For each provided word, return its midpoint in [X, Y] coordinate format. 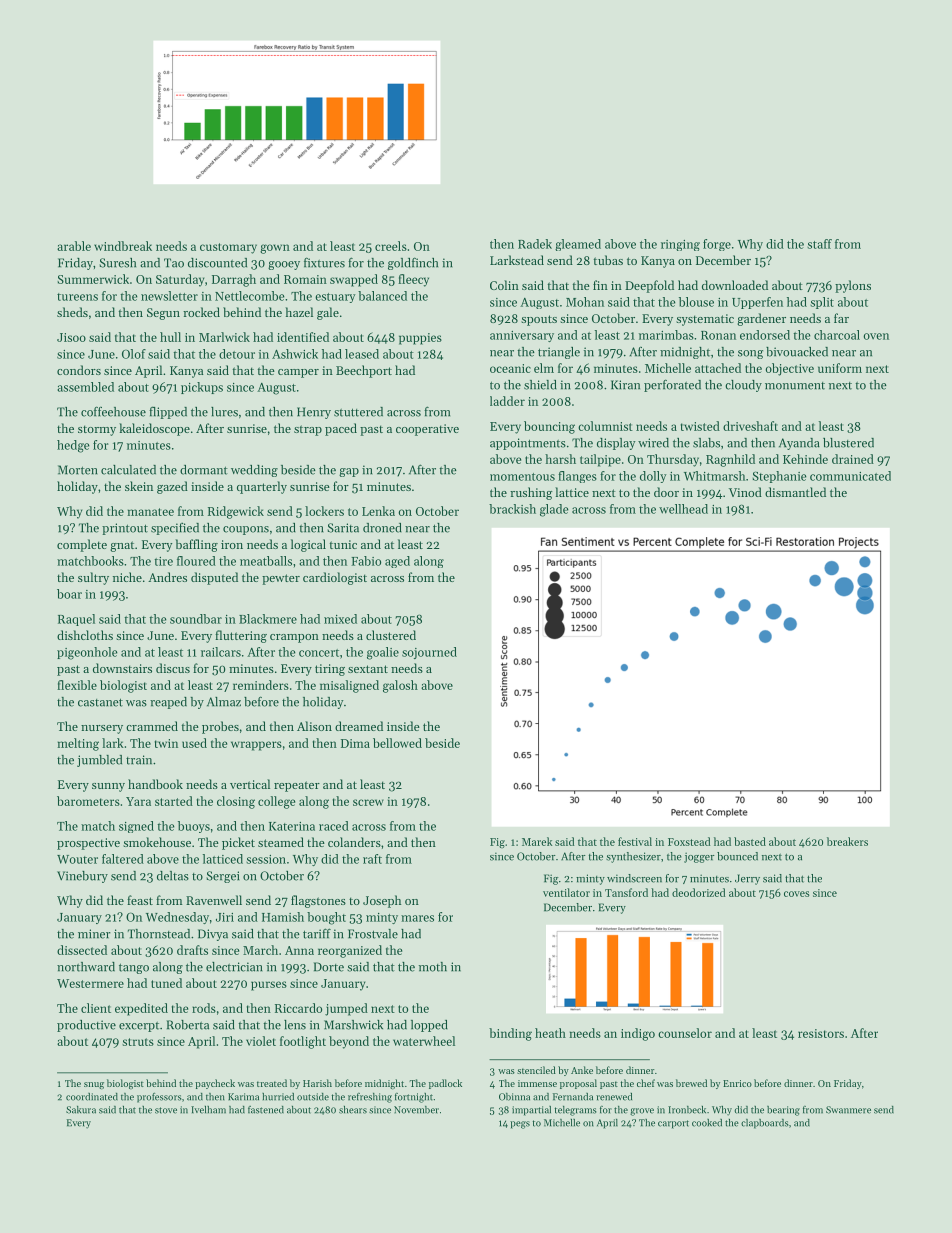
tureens [77, 297]
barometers [88, 801]
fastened [266, 1110]
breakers [847, 841]
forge [717, 245]
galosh [400, 686]
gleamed [578, 245]
